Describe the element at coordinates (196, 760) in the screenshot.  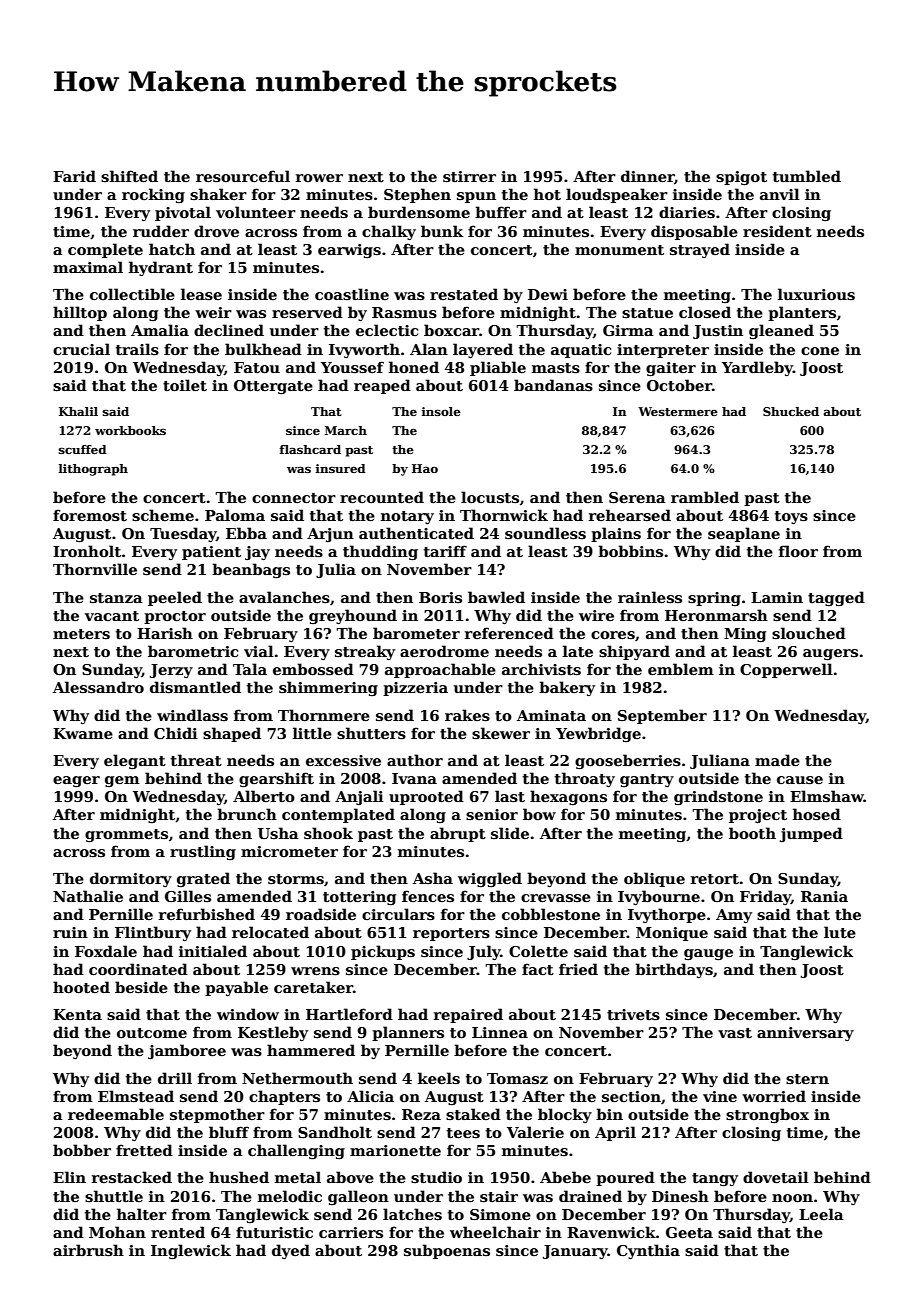
I see `threat` at that location.
